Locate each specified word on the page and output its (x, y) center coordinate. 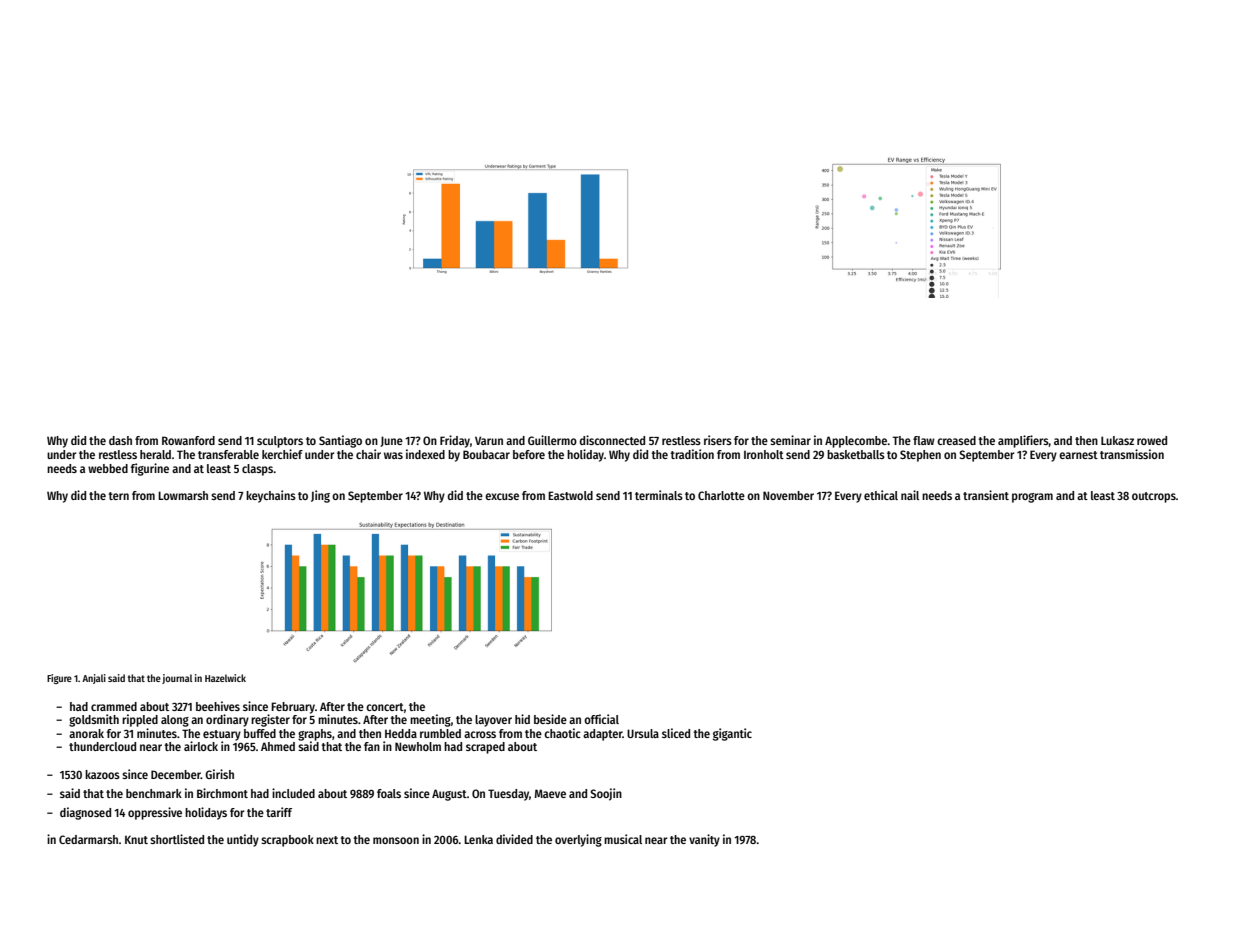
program (1032, 498)
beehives (218, 706)
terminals (659, 495)
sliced (676, 733)
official (601, 719)
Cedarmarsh (88, 839)
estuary (222, 735)
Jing (320, 496)
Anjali (94, 679)
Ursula (643, 733)
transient (986, 495)
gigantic (732, 734)
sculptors (280, 442)
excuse (502, 496)
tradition (692, 454)
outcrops (1154, 497)
